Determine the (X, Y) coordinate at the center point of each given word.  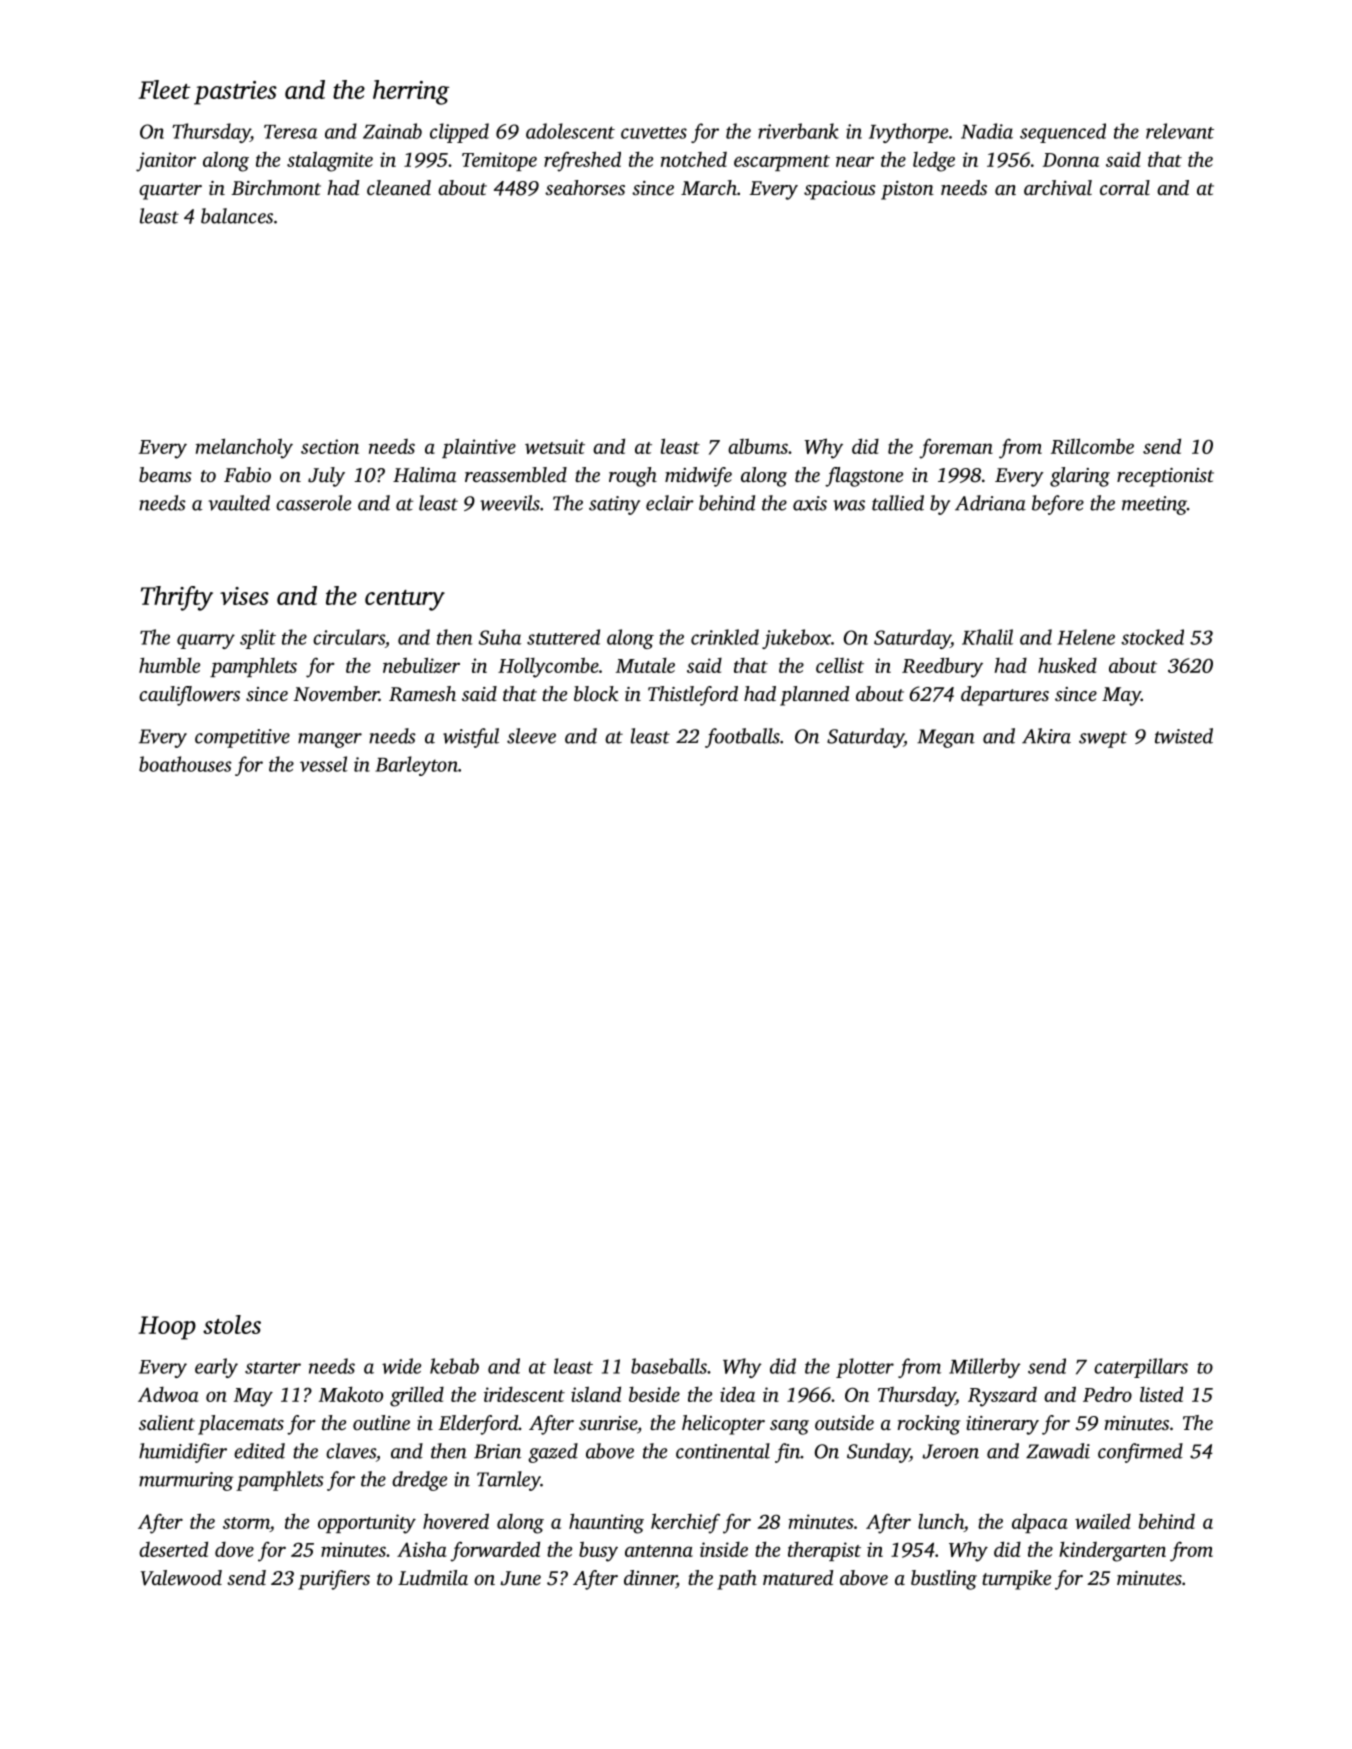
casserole (313, 503)
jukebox (796, 639)
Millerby (985, 1368)
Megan (946, 738)
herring (411, 92)
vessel (324, 764)
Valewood (181, 1578)
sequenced (1063, 133)
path (737, 1580)
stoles (232, 1324)
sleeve (531, 736)
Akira (1046, 736)
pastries (235, 93)
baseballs (669, 1366)
